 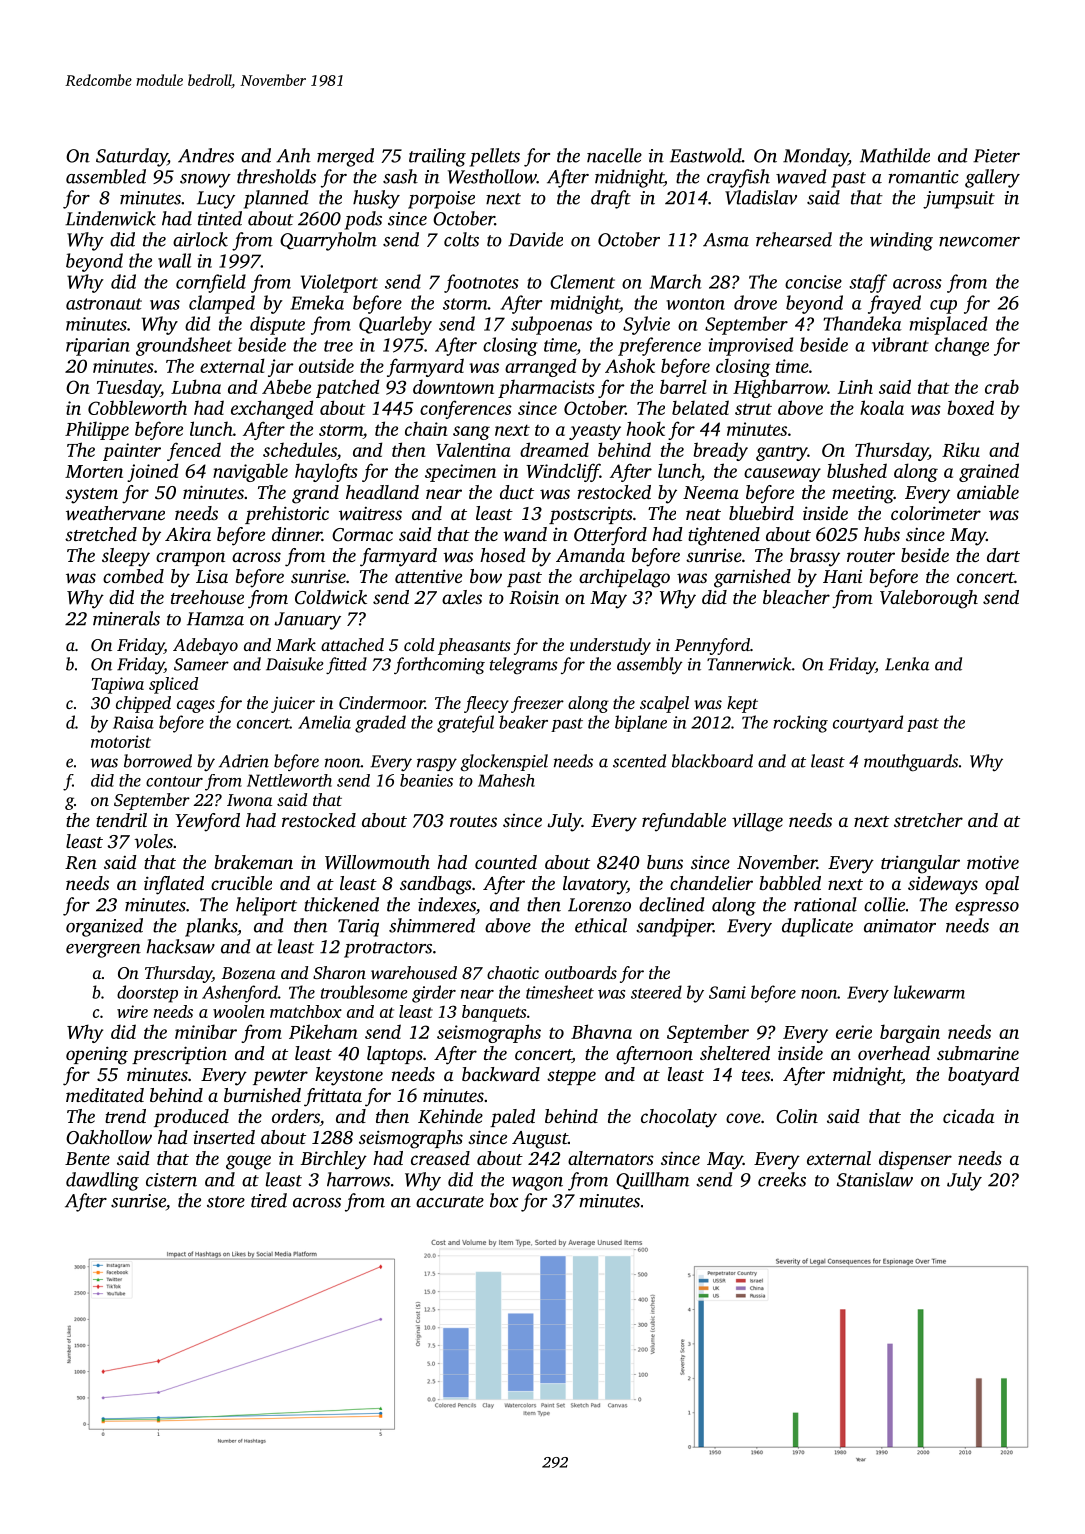 What do you see at coordinates (253, 862) in the document?
I see `brakeman` at bounding box center [253, 862].
